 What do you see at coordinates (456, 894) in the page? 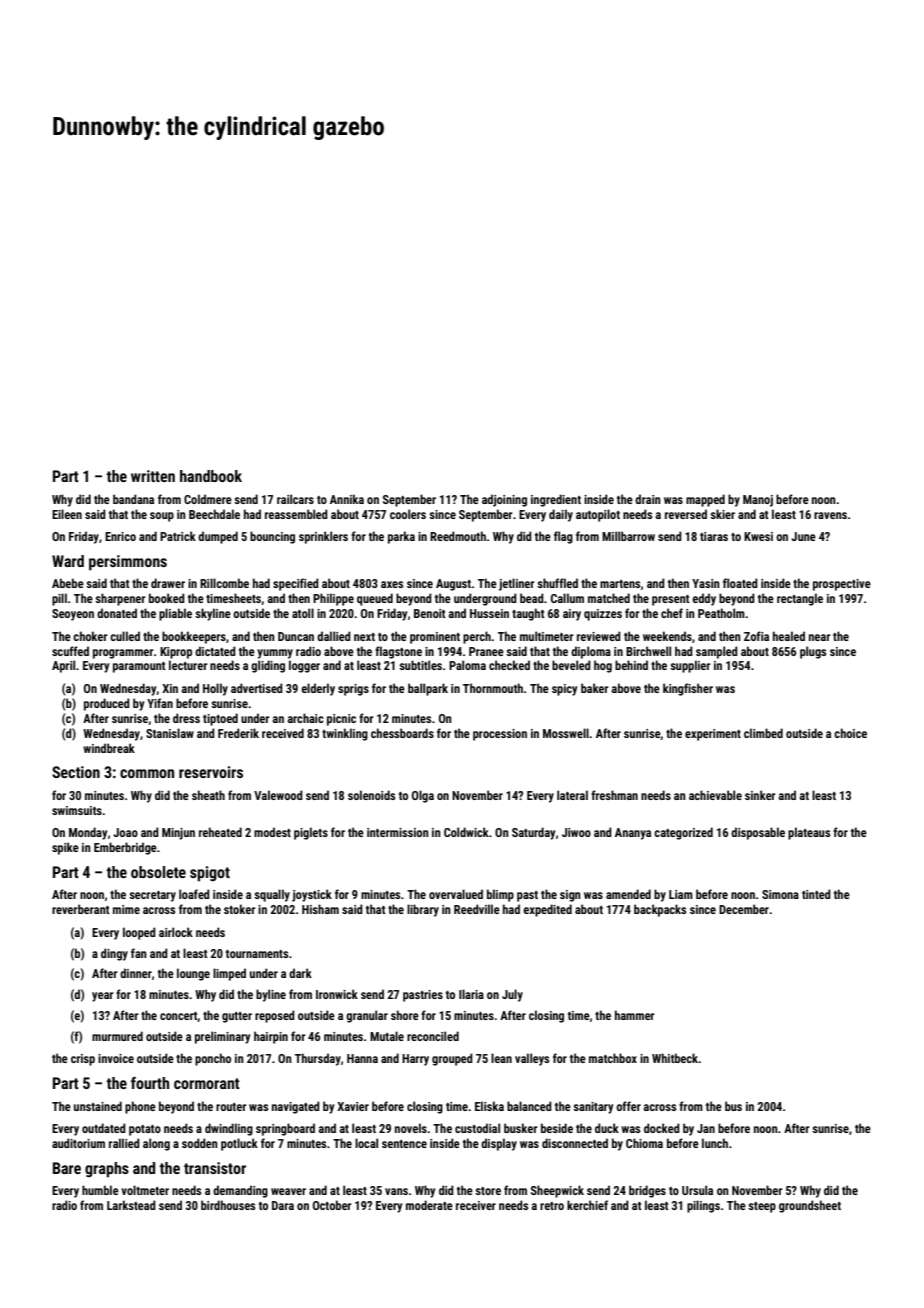
I see `overvalued` at bounding box center [456, 894].
